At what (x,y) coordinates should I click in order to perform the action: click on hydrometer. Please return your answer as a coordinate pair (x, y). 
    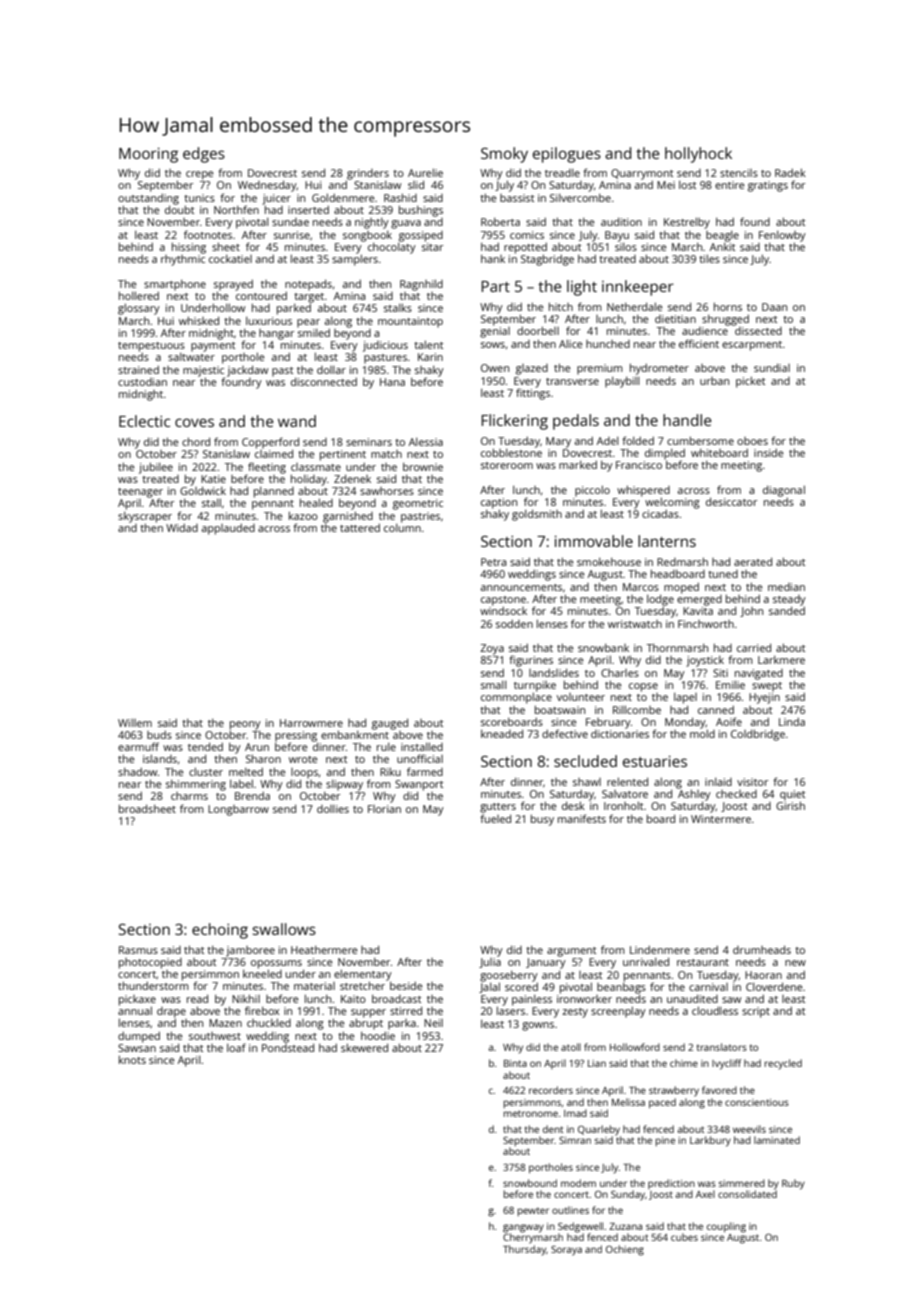
    Looking at the image, I should click on (659, 369).
